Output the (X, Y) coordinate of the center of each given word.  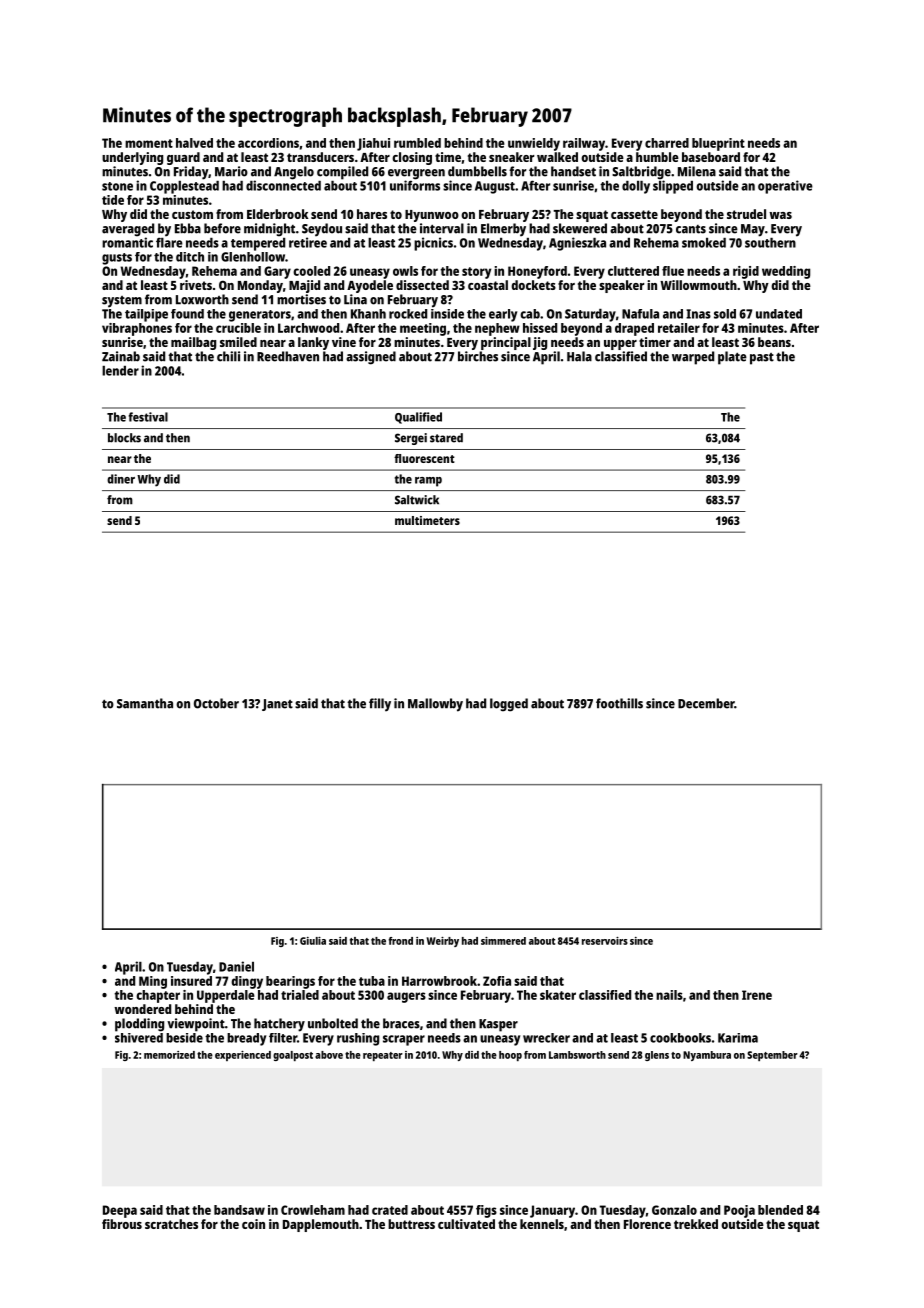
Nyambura (707, 1056)
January (552, 1211)
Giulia (313, 941)
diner (121, 479)
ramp (428, 482)
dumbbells (477, 171)
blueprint (718, 144)
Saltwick (417, 500)
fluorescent (424, 458)
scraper (404, 1040)
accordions (268, 143)
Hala (579, 356)
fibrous (122, 1224)
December (706, 703)
